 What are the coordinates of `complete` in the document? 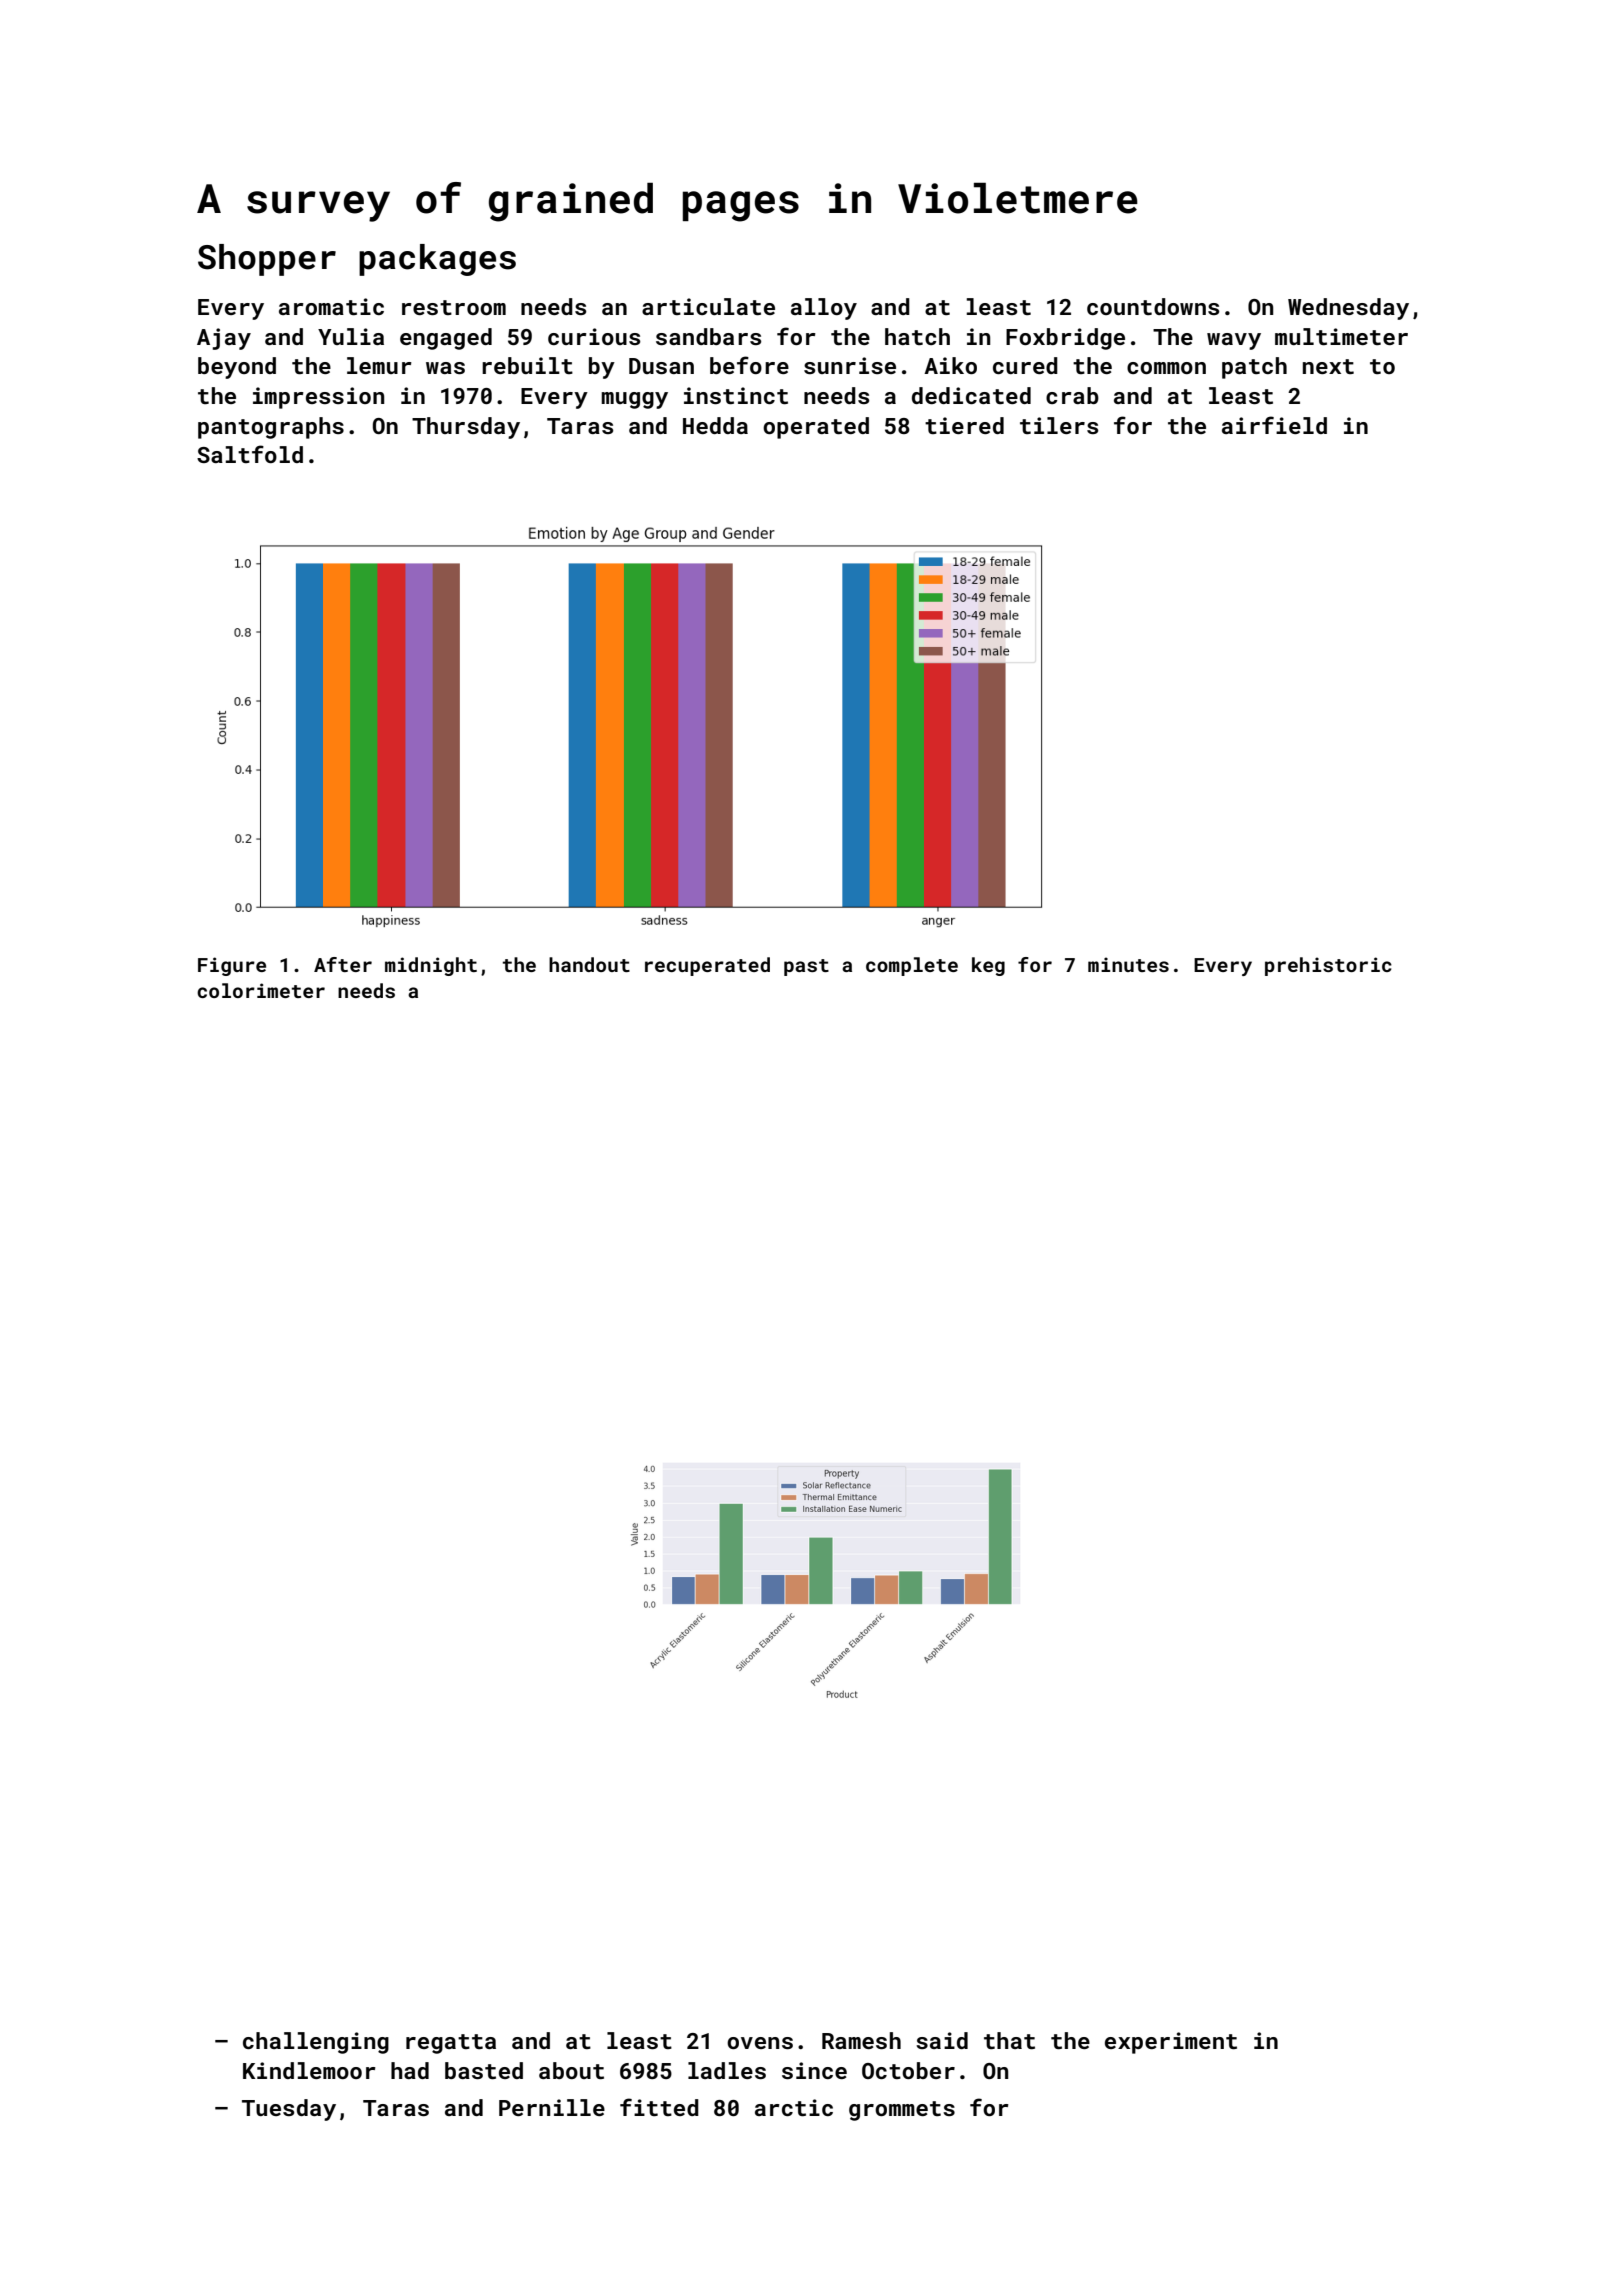 It's located at (912, 966).
